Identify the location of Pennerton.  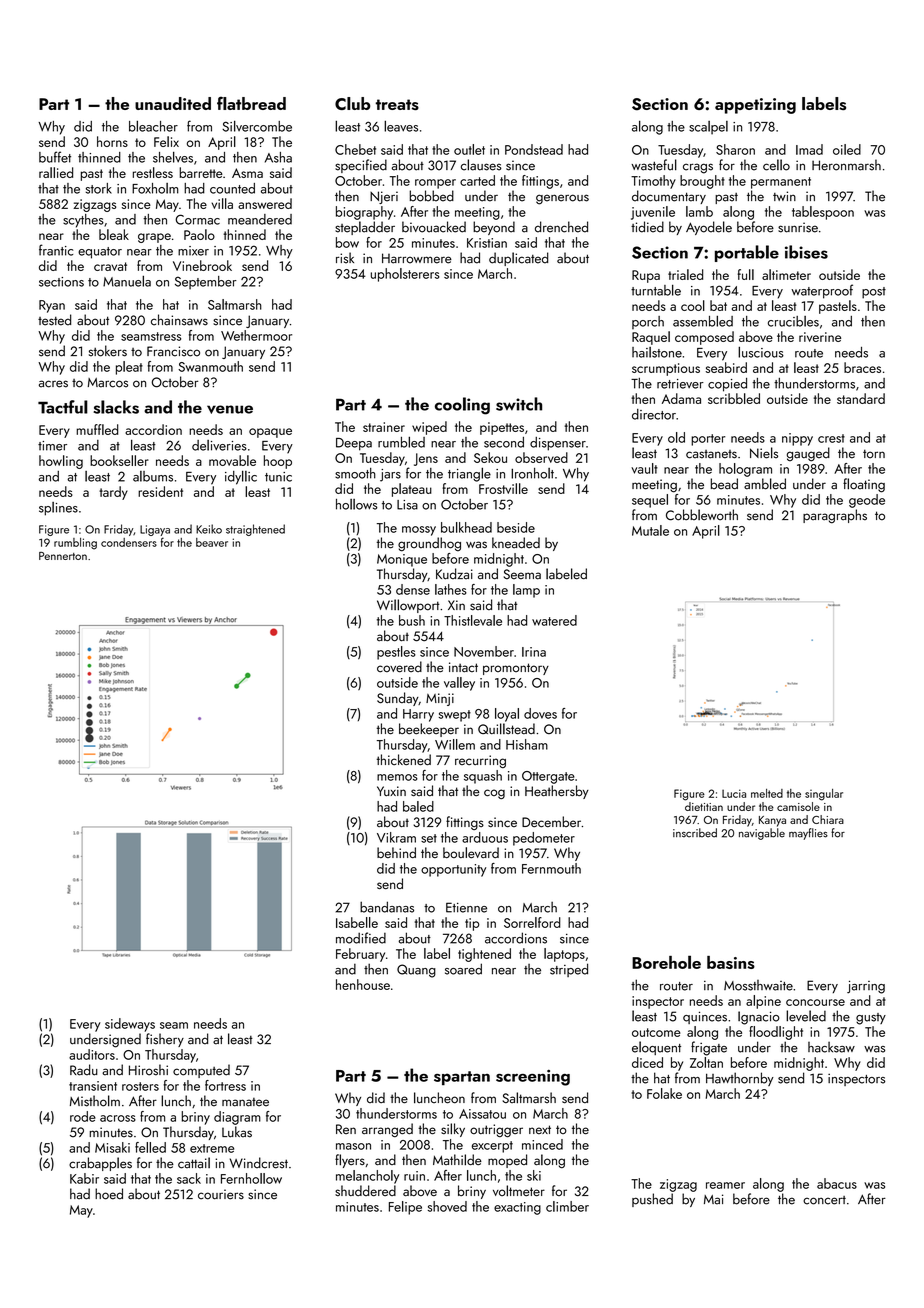
(63, 556).
